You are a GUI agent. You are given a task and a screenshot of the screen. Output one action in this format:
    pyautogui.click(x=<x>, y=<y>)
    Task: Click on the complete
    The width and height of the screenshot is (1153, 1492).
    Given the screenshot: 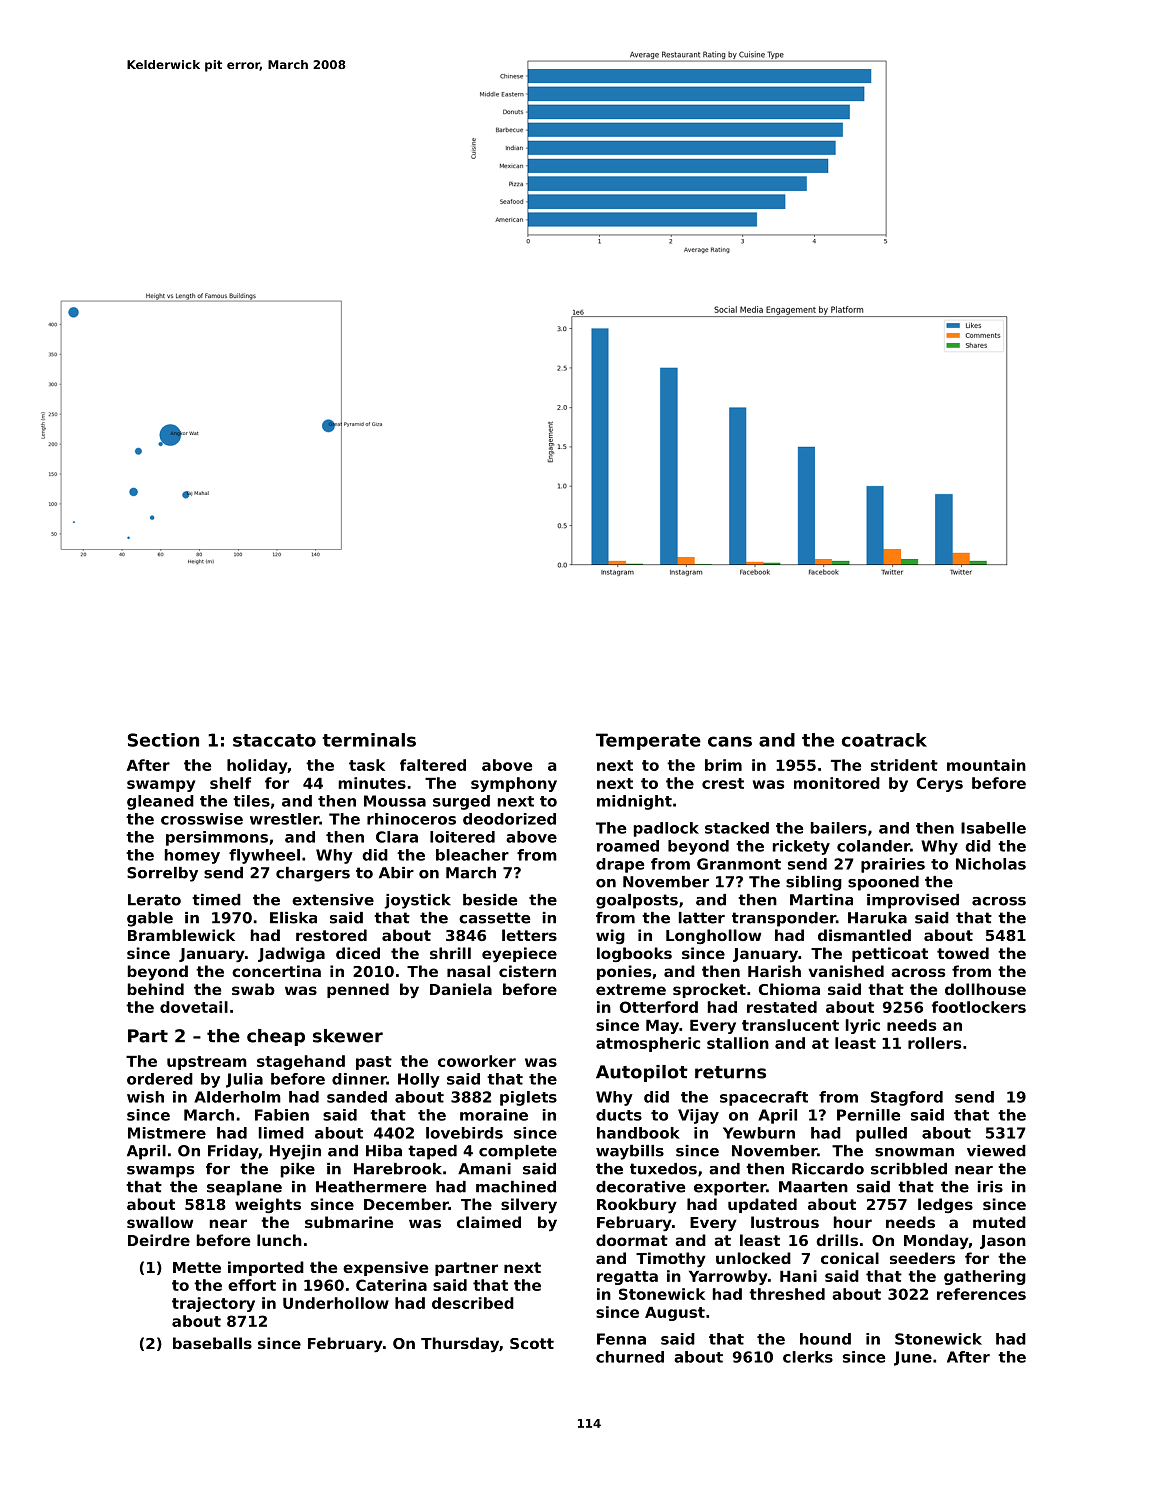 What is the action you would take?
    pyautogui.click(x=518, y=1152)
